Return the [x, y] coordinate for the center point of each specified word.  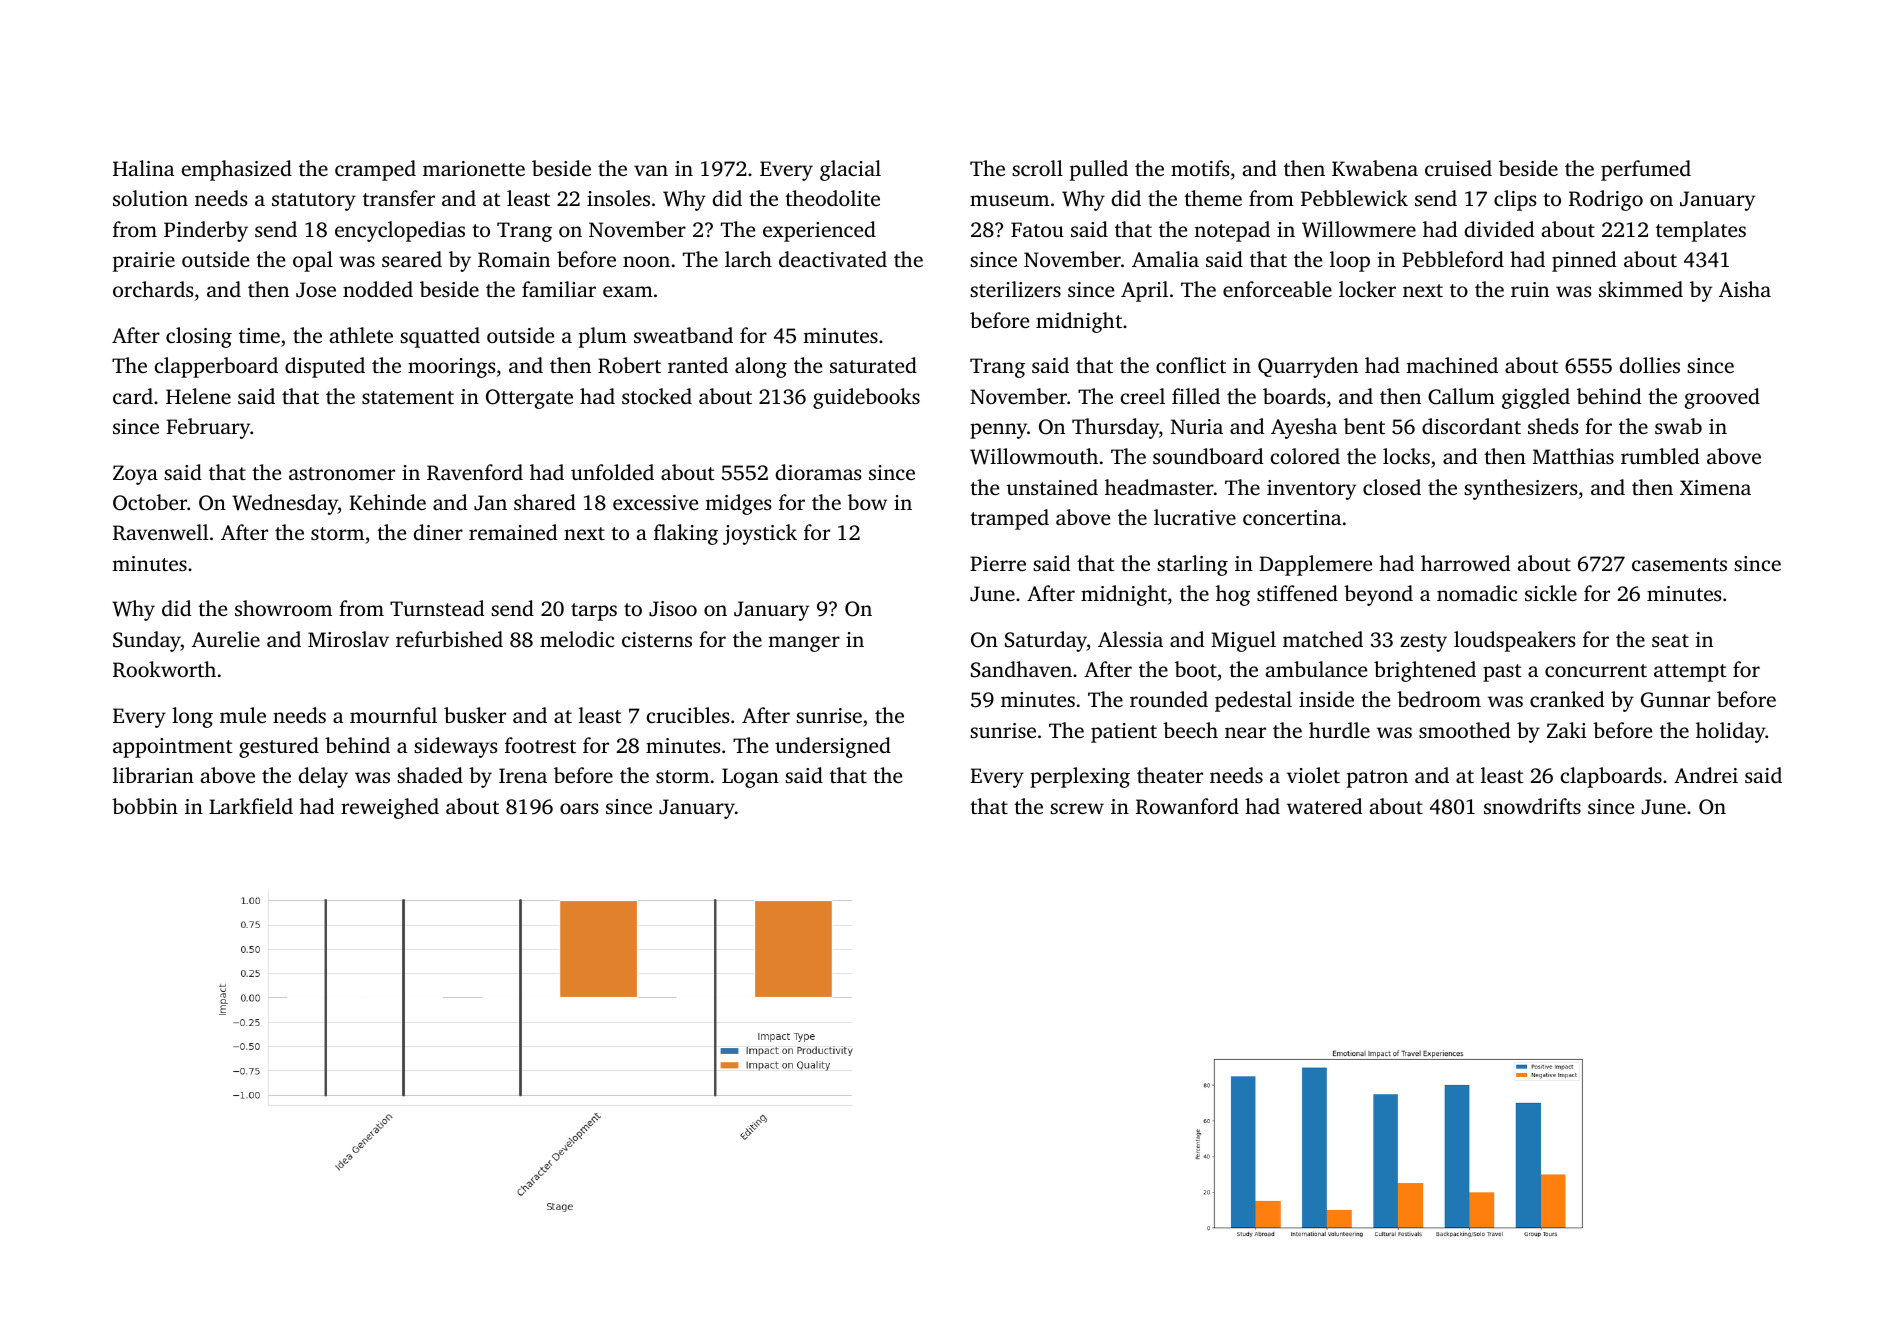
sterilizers [1015, 289]
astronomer [342, 473]
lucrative [1195, 517]
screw [1077, 808]
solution [150, 198]
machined [1452, 365]
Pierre [998, 563]
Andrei [1706, 775]
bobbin [145, 806]
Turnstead [437, 608]
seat [1670, 640]
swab [1678, 426]
